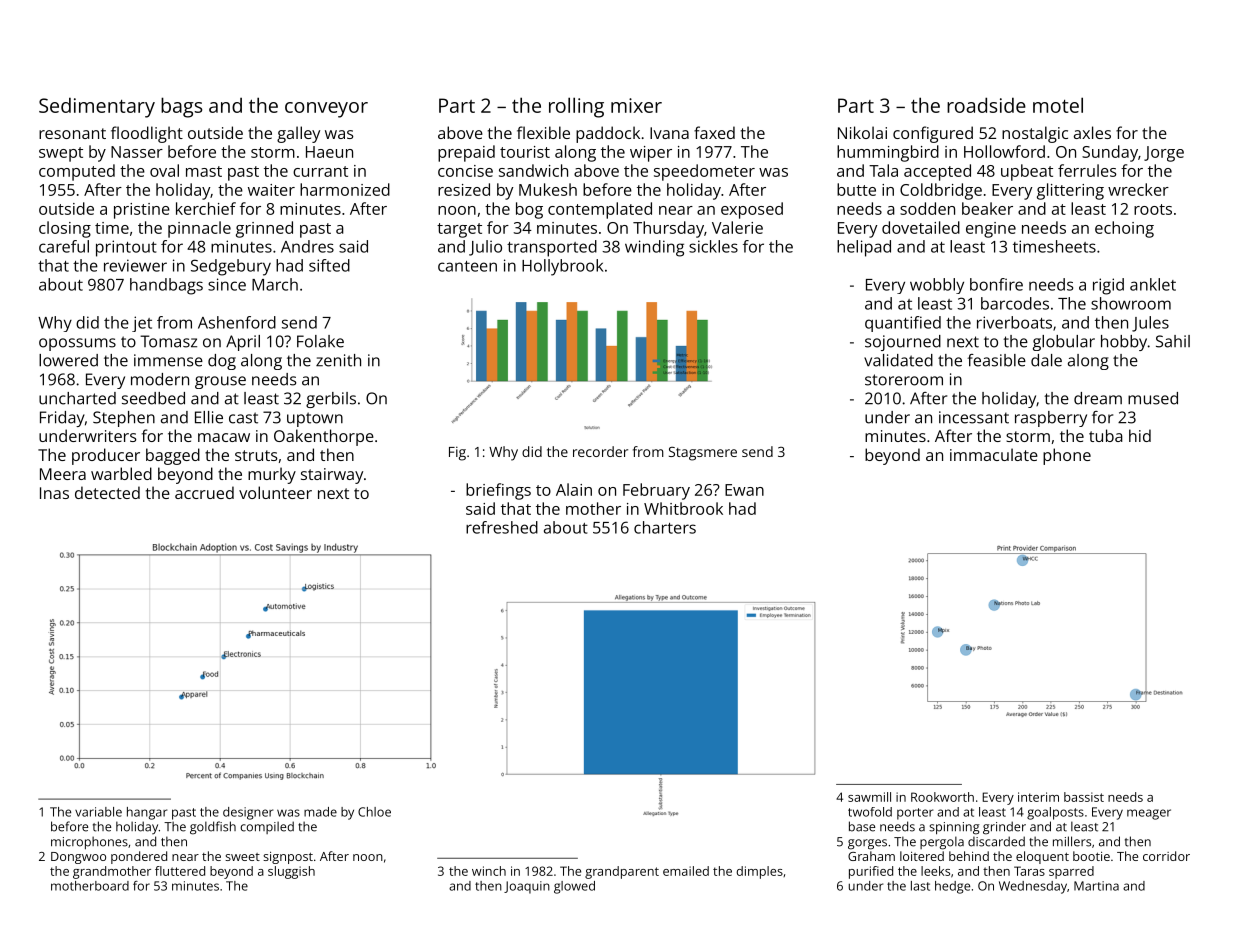 Image resolution: width=1233 pixels, height=952 pixels. I want to click on immaculate, so click(994, 454).
